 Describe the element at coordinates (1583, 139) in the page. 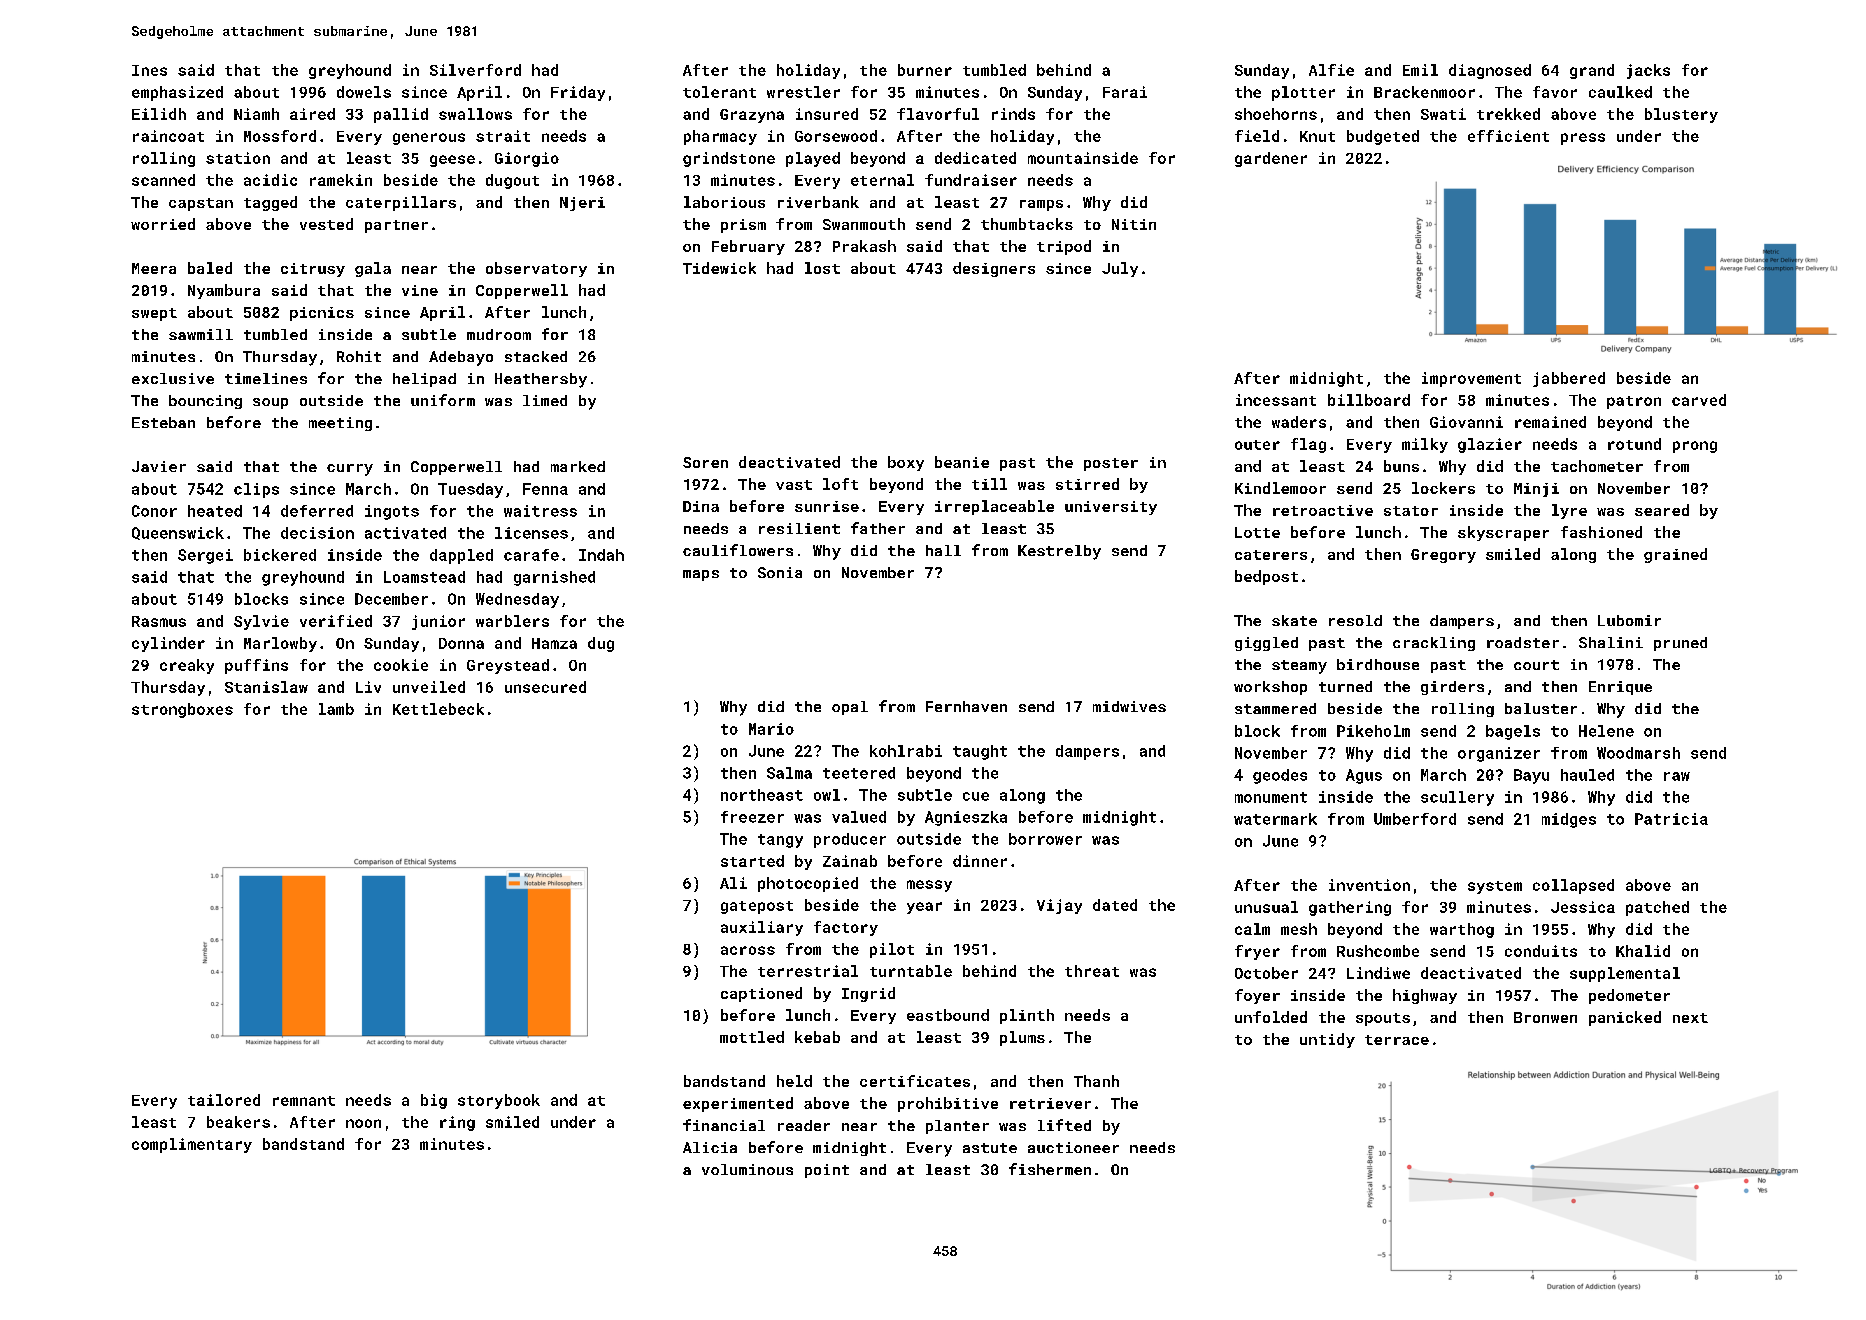

I see `press` at that location.
